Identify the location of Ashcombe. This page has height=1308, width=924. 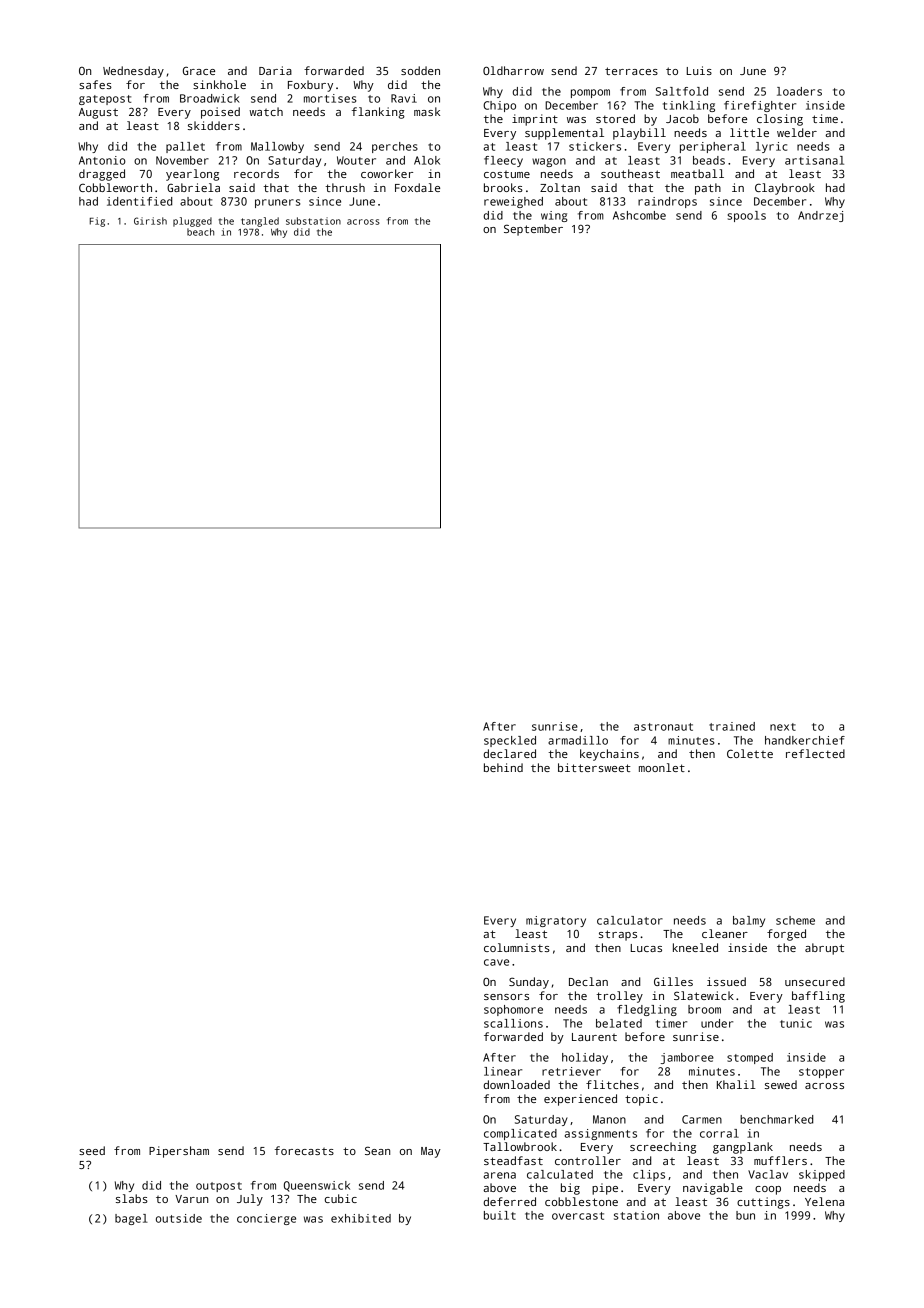
(639, 215).
